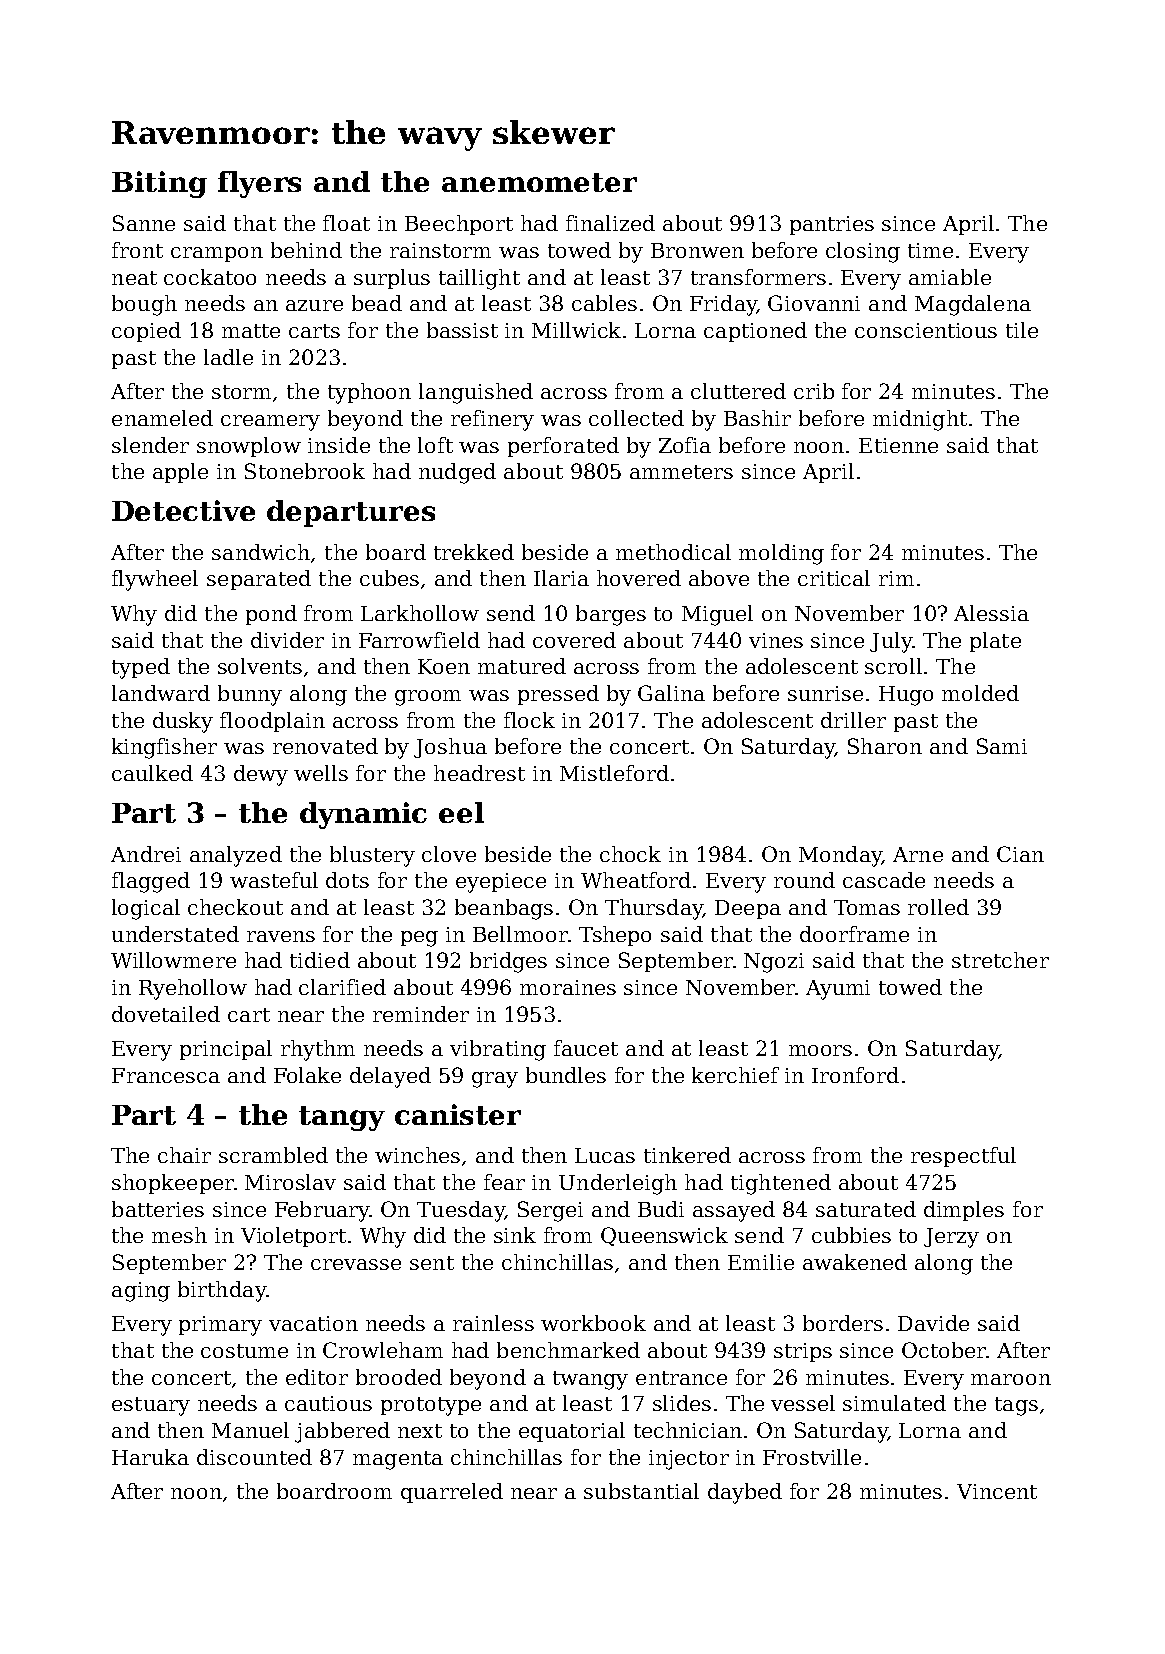  I want to click on pantries, so click(832, 225).
